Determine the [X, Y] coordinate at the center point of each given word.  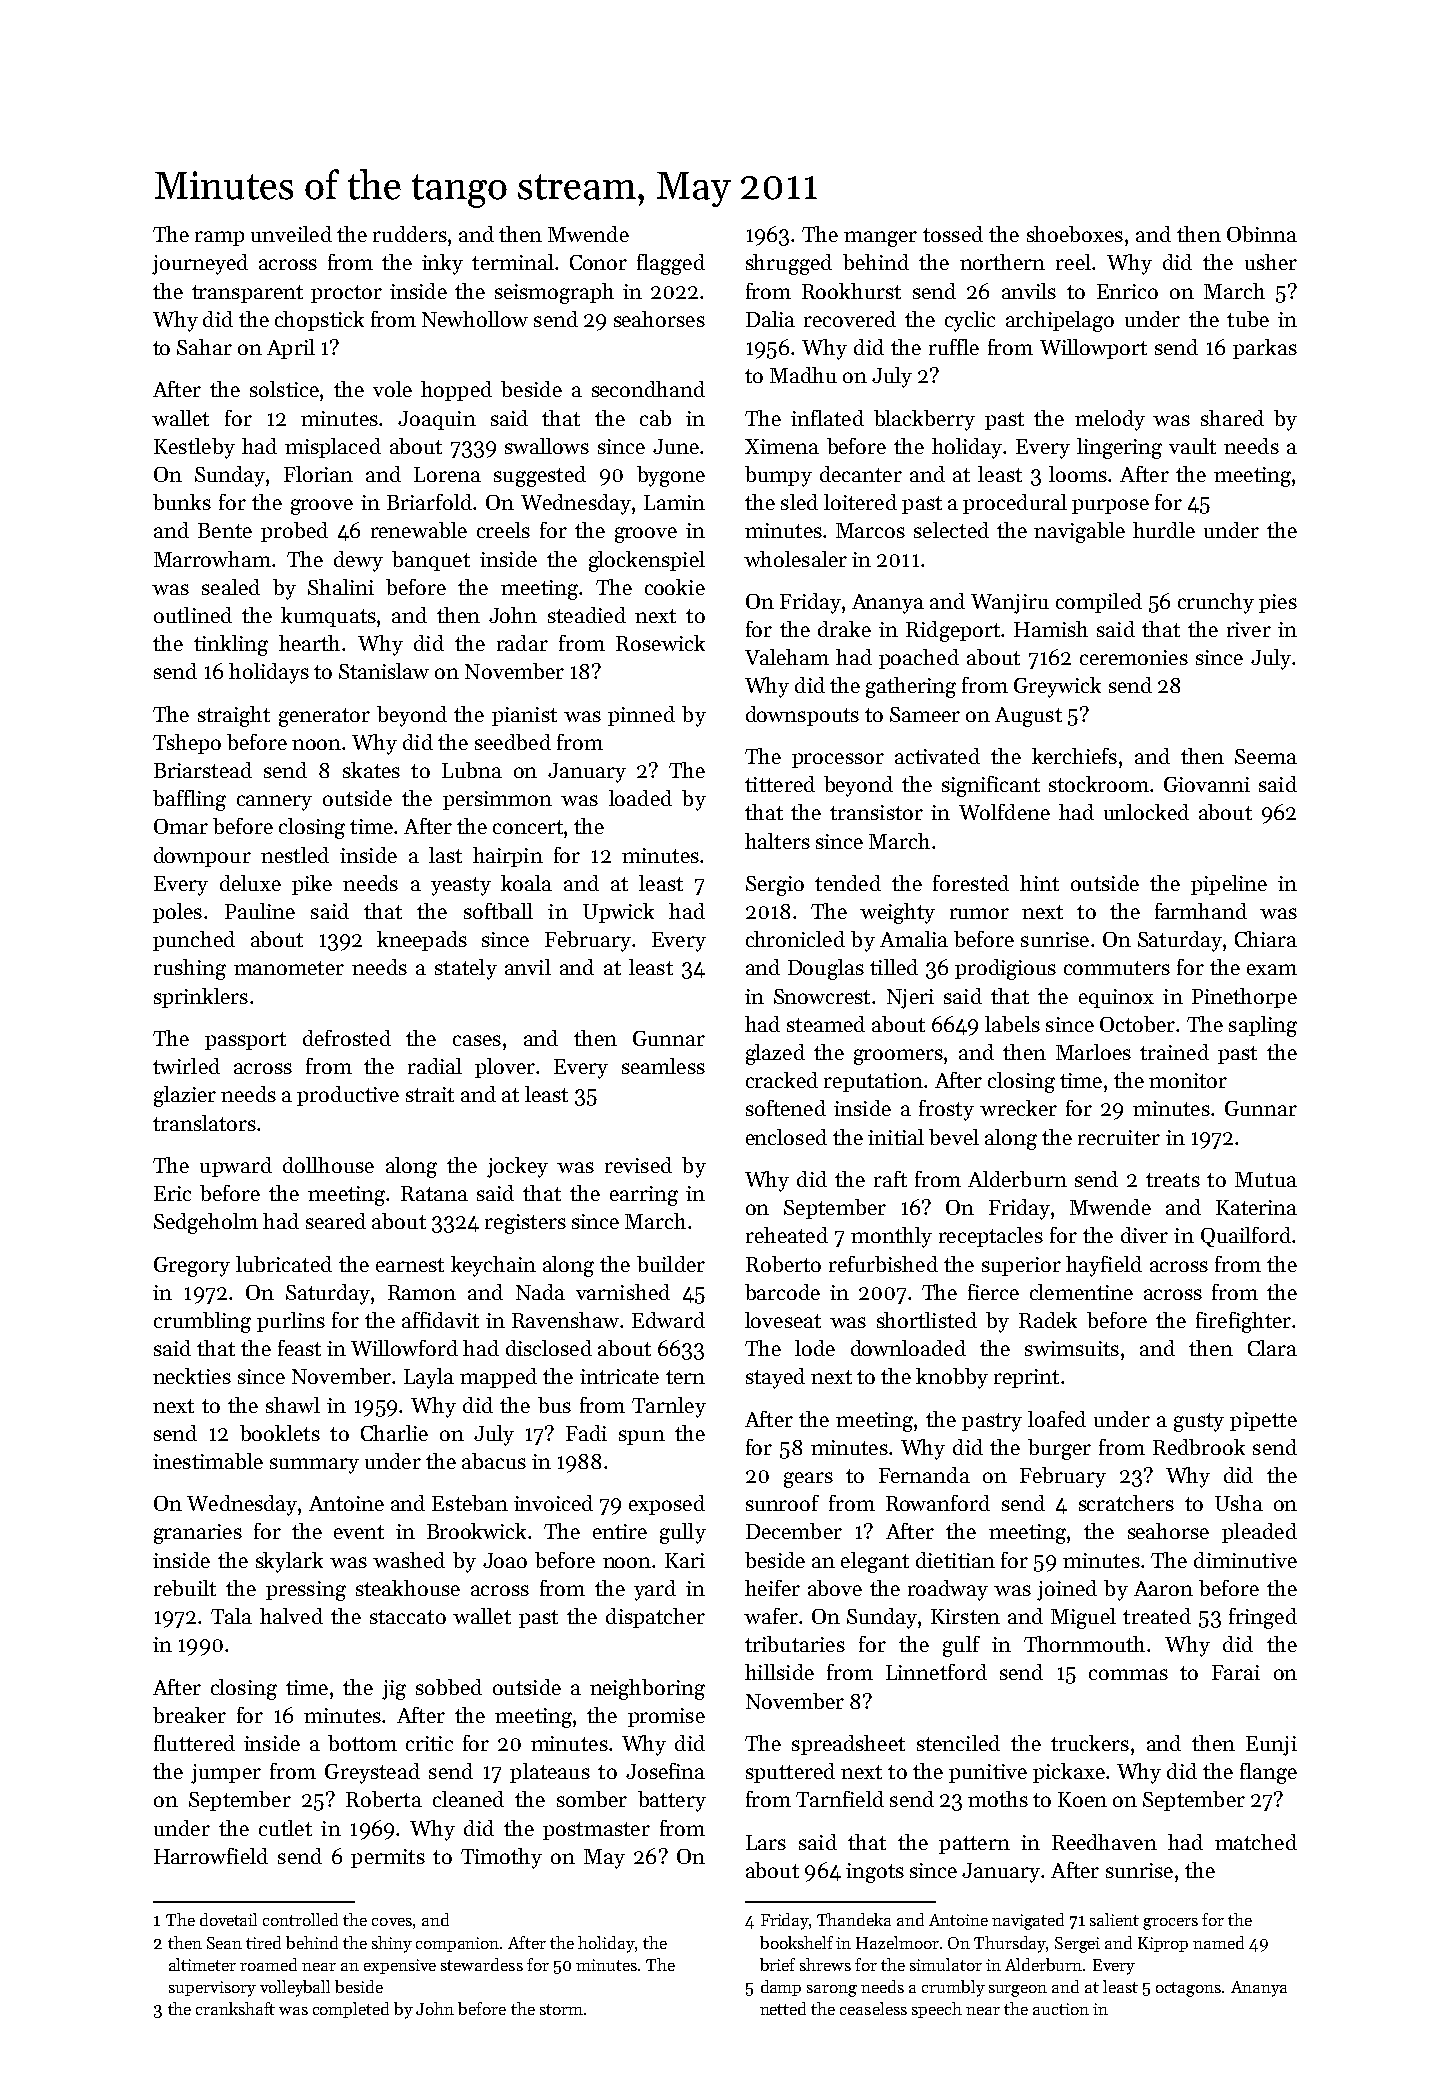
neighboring [647, 1689]
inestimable [208, 1461]
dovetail [228, 1919]
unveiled [291, 234]
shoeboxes [1075, 234]
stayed [775, 1378]
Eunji [1271, 1746]
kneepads [422, 941]
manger [880, 239]
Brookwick [476, 1531]
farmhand [1201, 911]
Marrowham [212, 559]
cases [477, 1040]
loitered [860, 502]
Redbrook [1199, 1447]
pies [1278, 603]
